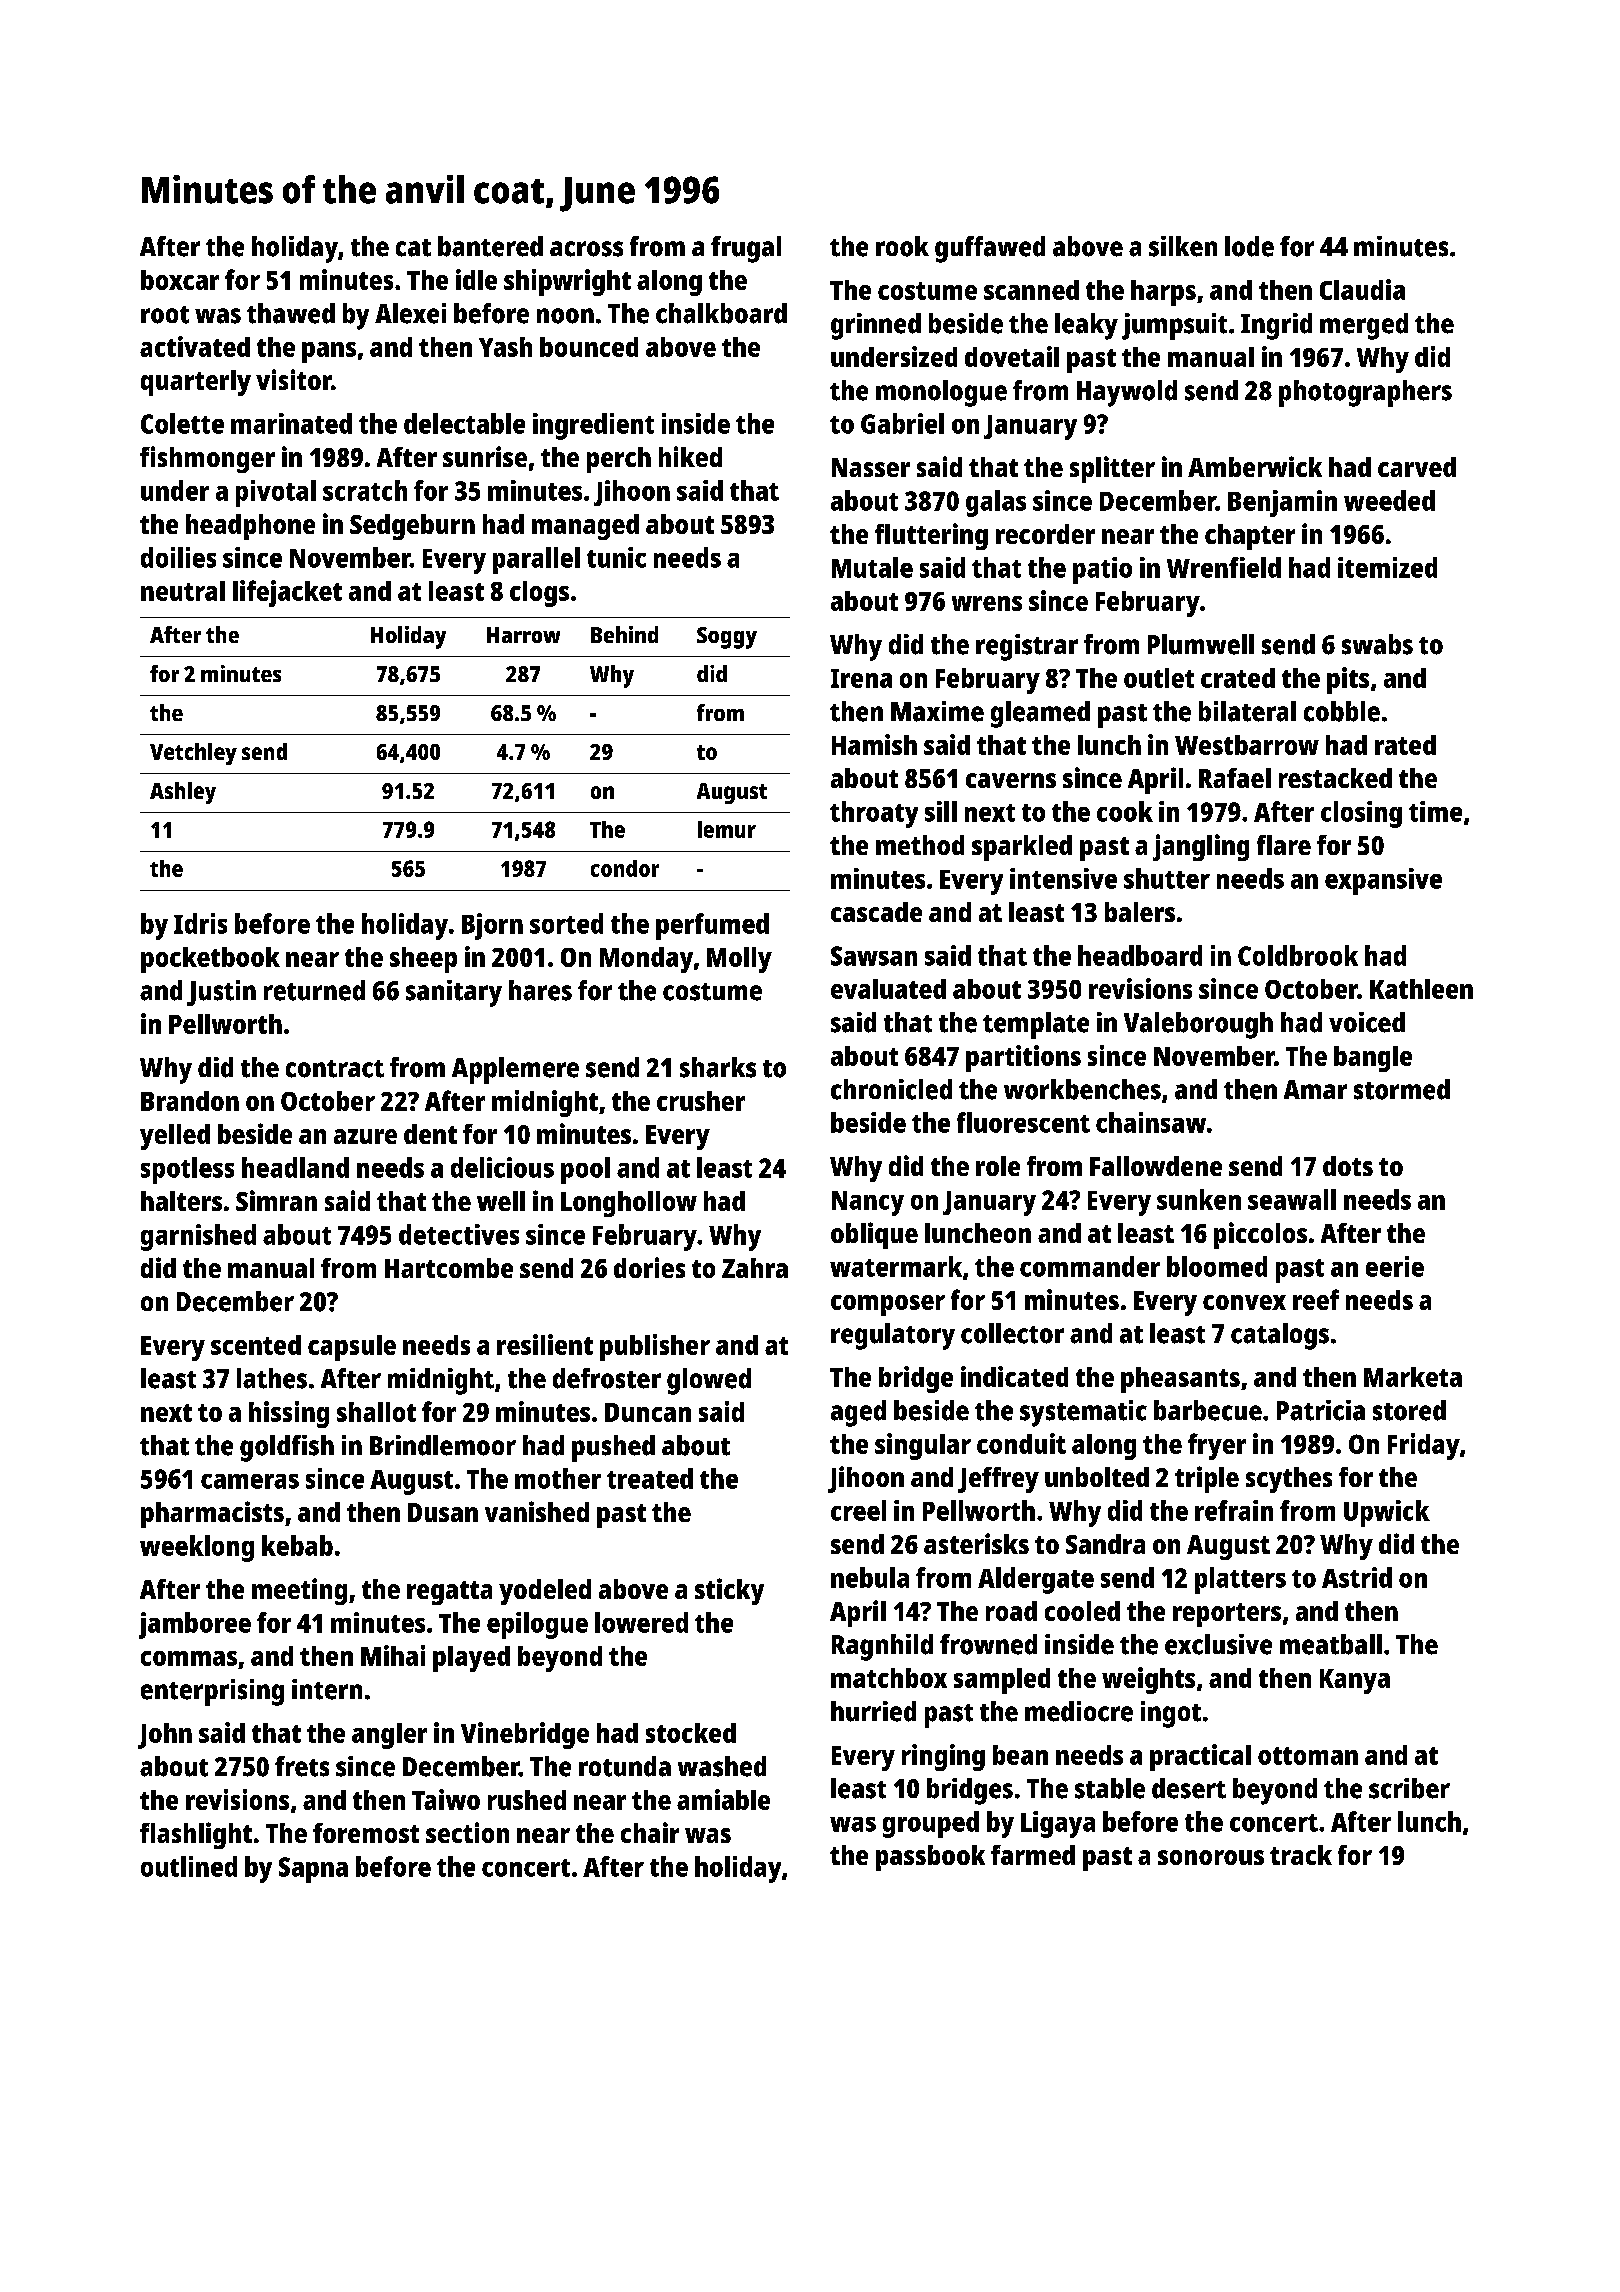 The image size is (1620, 2292). I want to click on condor, so click(625, 868).
